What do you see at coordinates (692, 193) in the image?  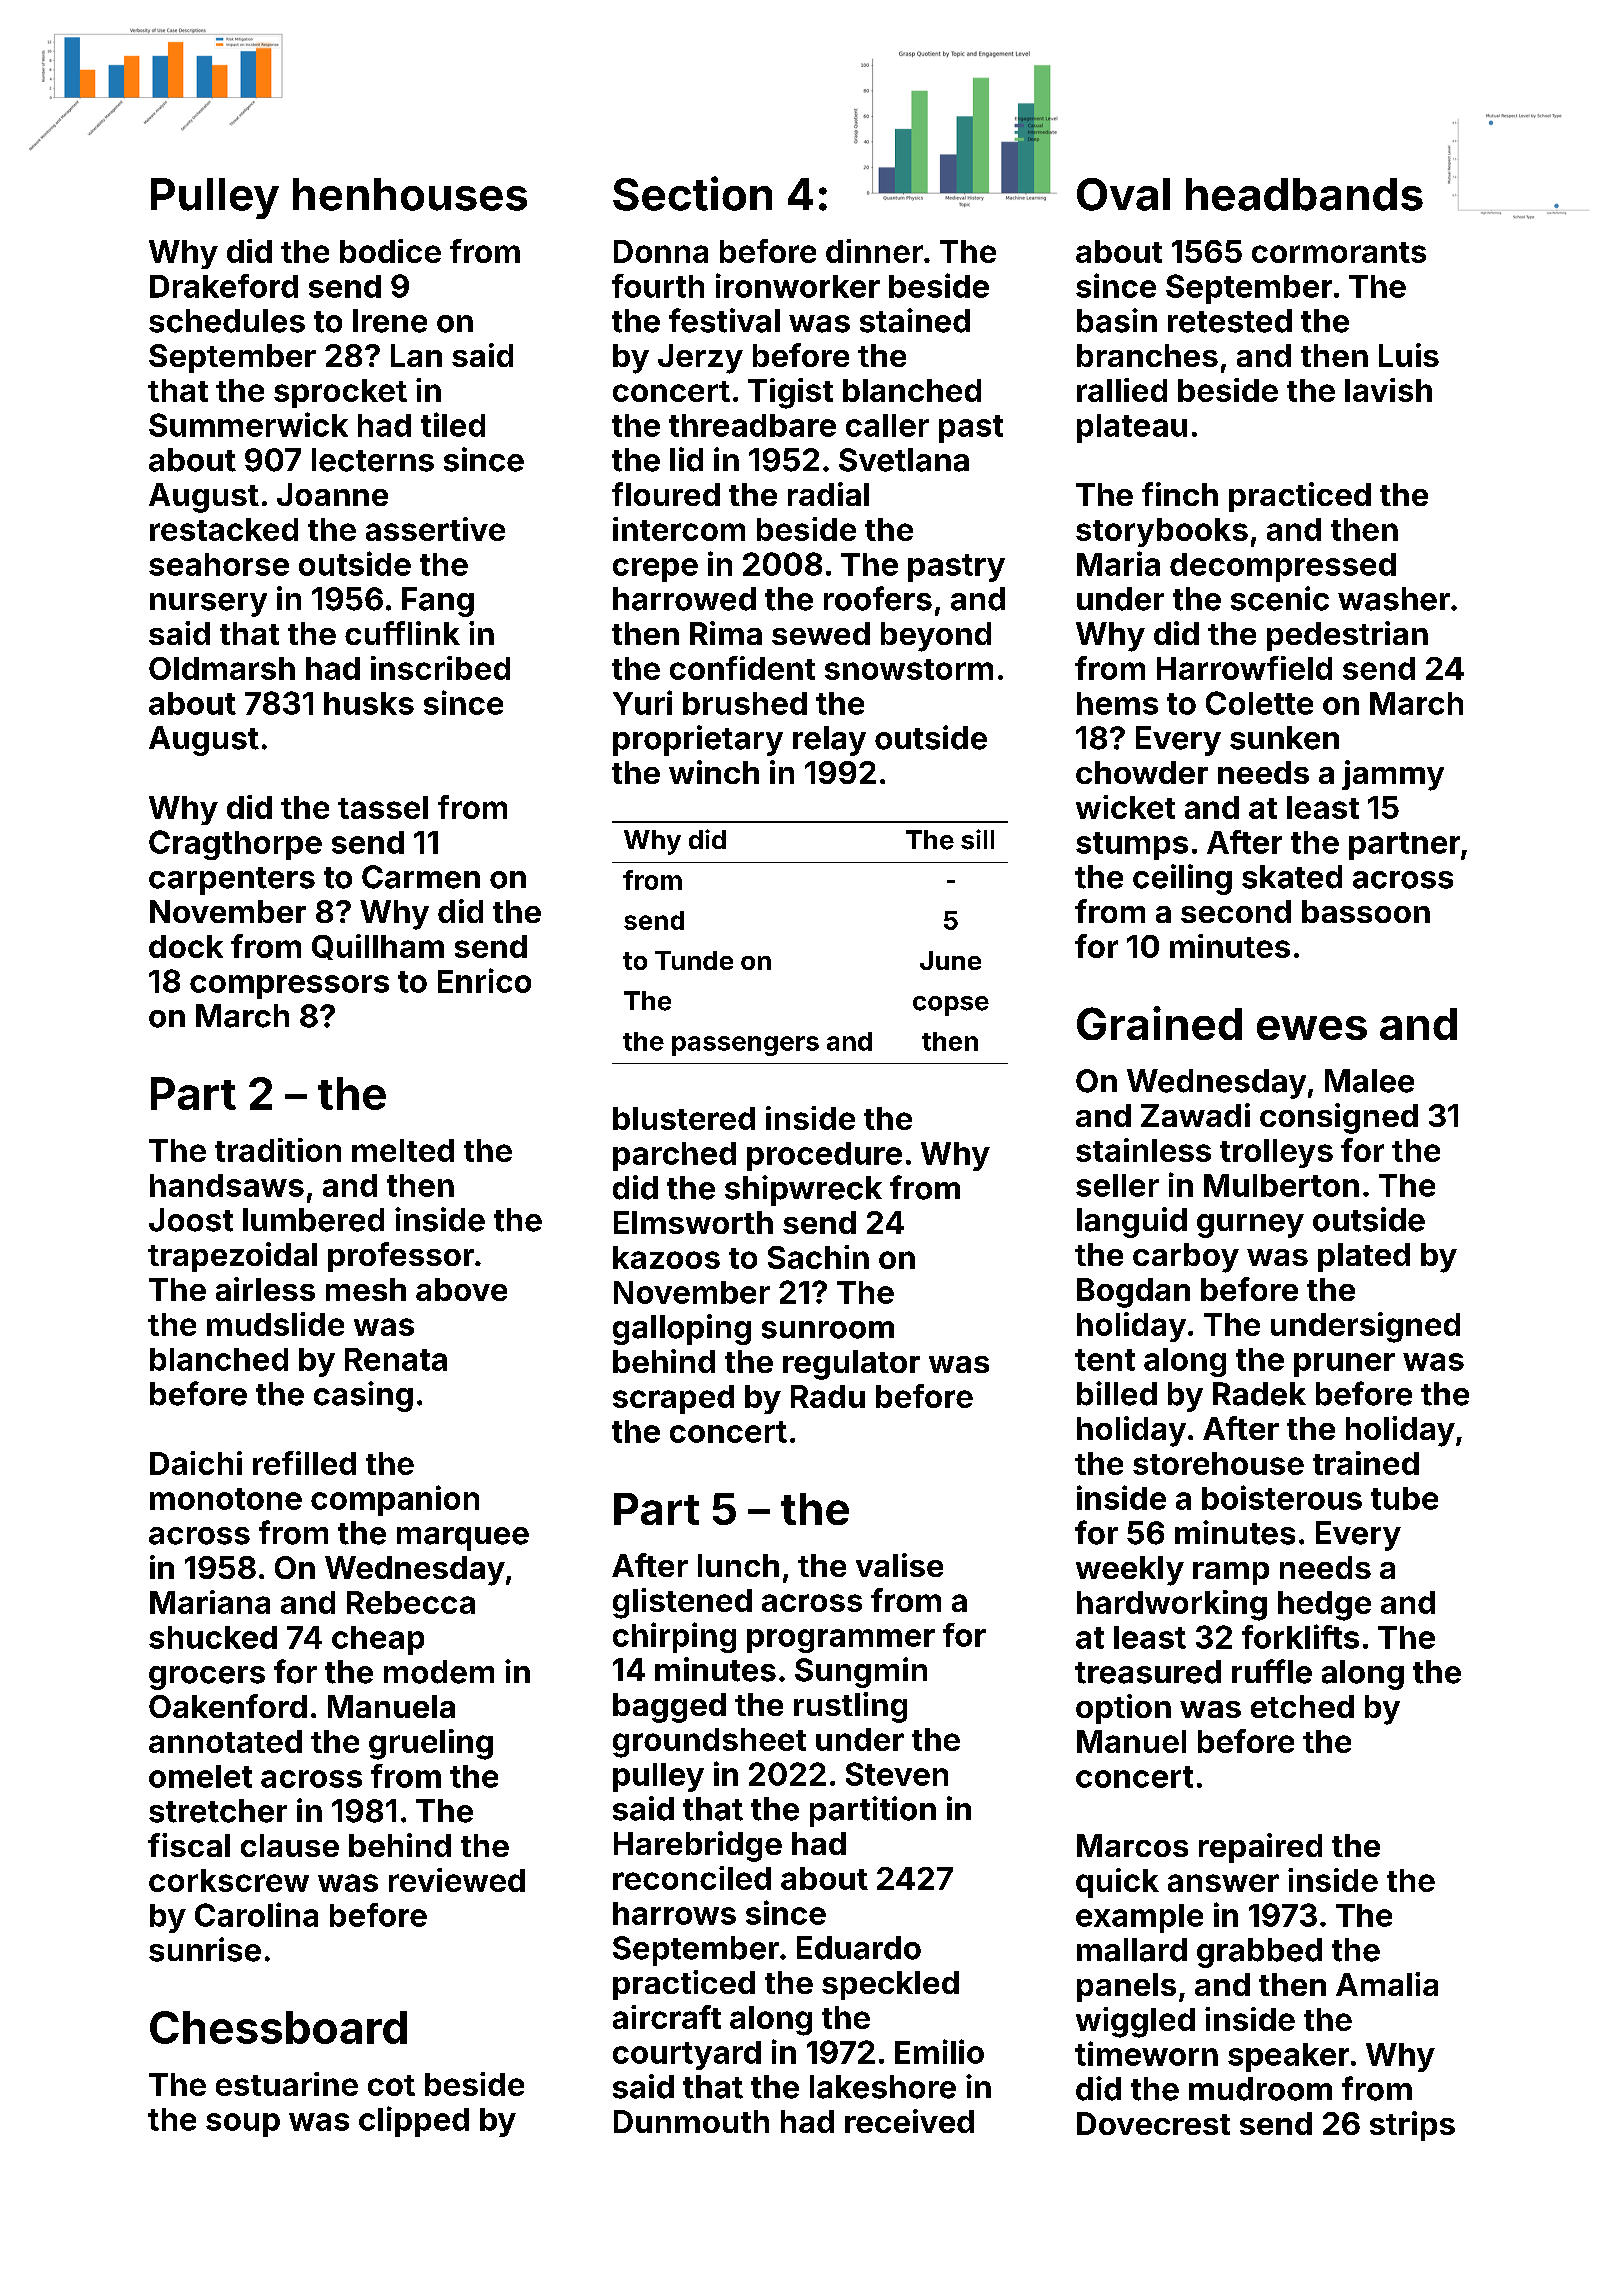 I see `Section` at bounding box center [692, 193].
